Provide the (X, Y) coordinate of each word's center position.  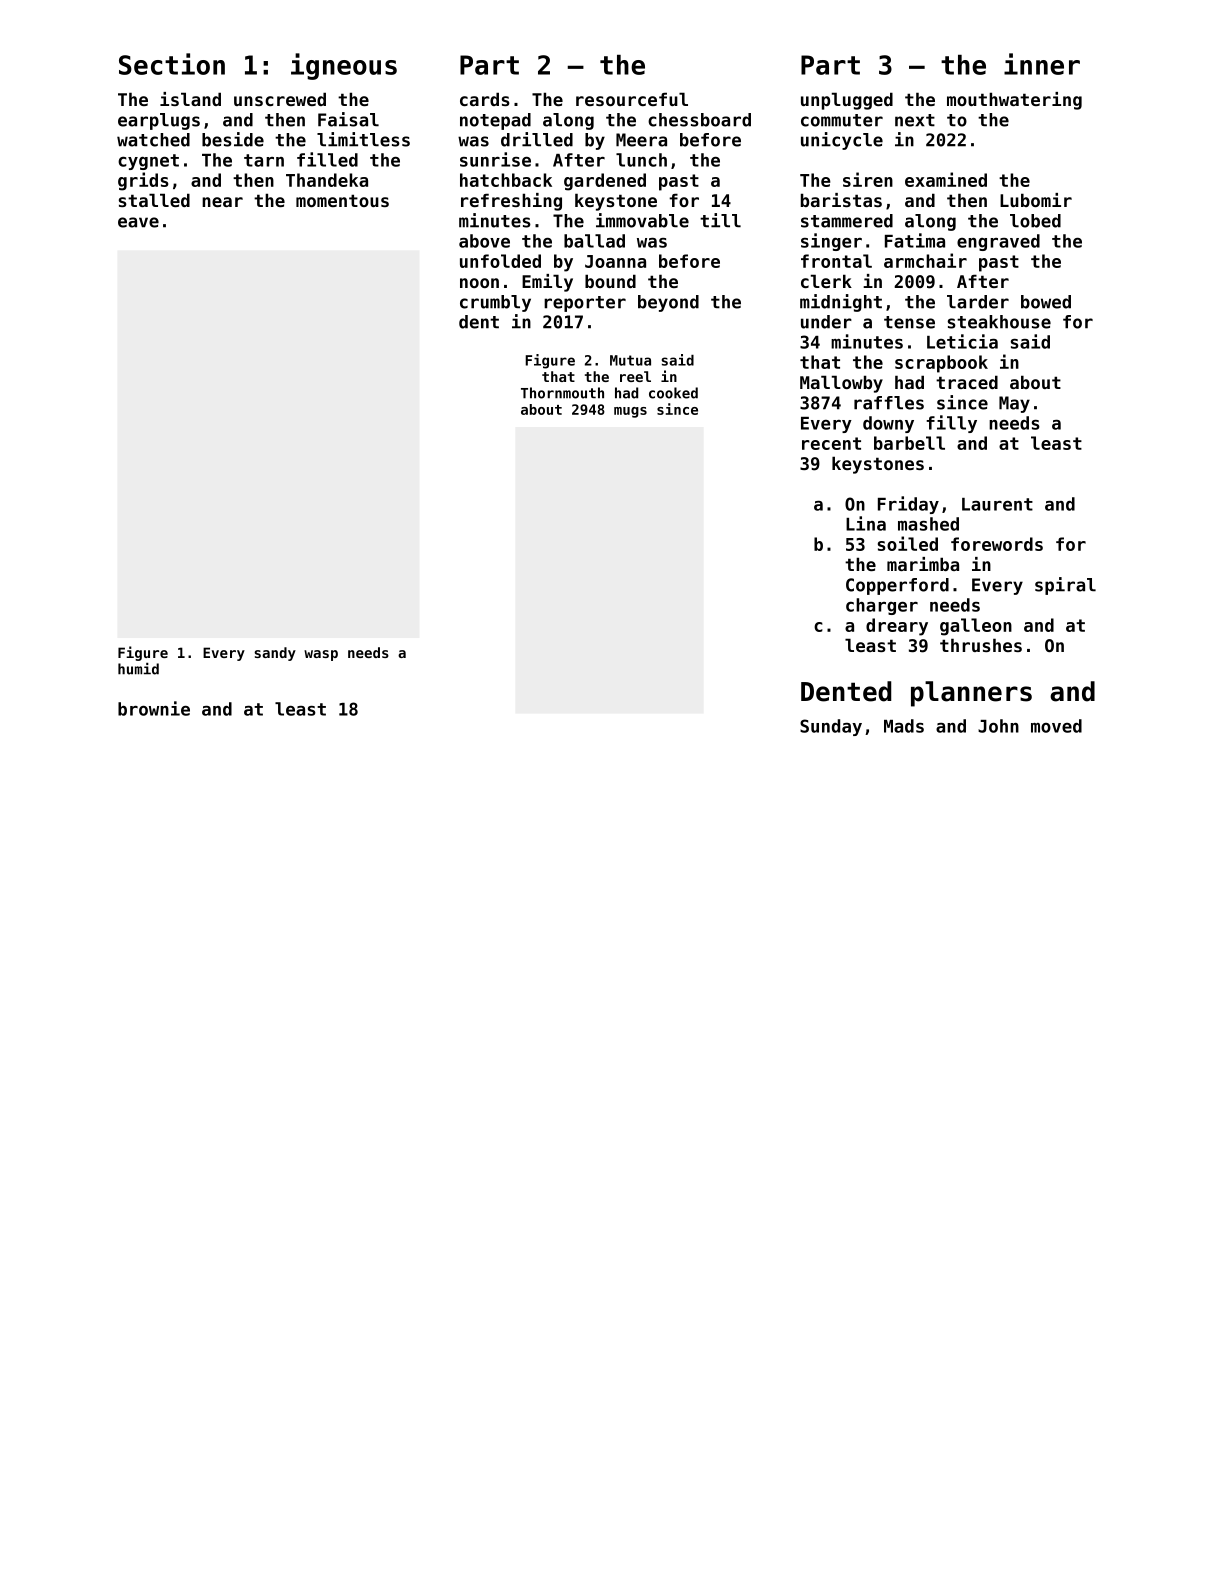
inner (1042, 64)
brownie (154, 708)
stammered (847, 221)
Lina (866, 523)
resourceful (632, 99)
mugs (630, 412)
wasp (321, 655)
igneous (344, 66)
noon (479, 283)
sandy (275, 654)
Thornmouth (562, 393)
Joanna (615, 261)
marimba (923, 564)
